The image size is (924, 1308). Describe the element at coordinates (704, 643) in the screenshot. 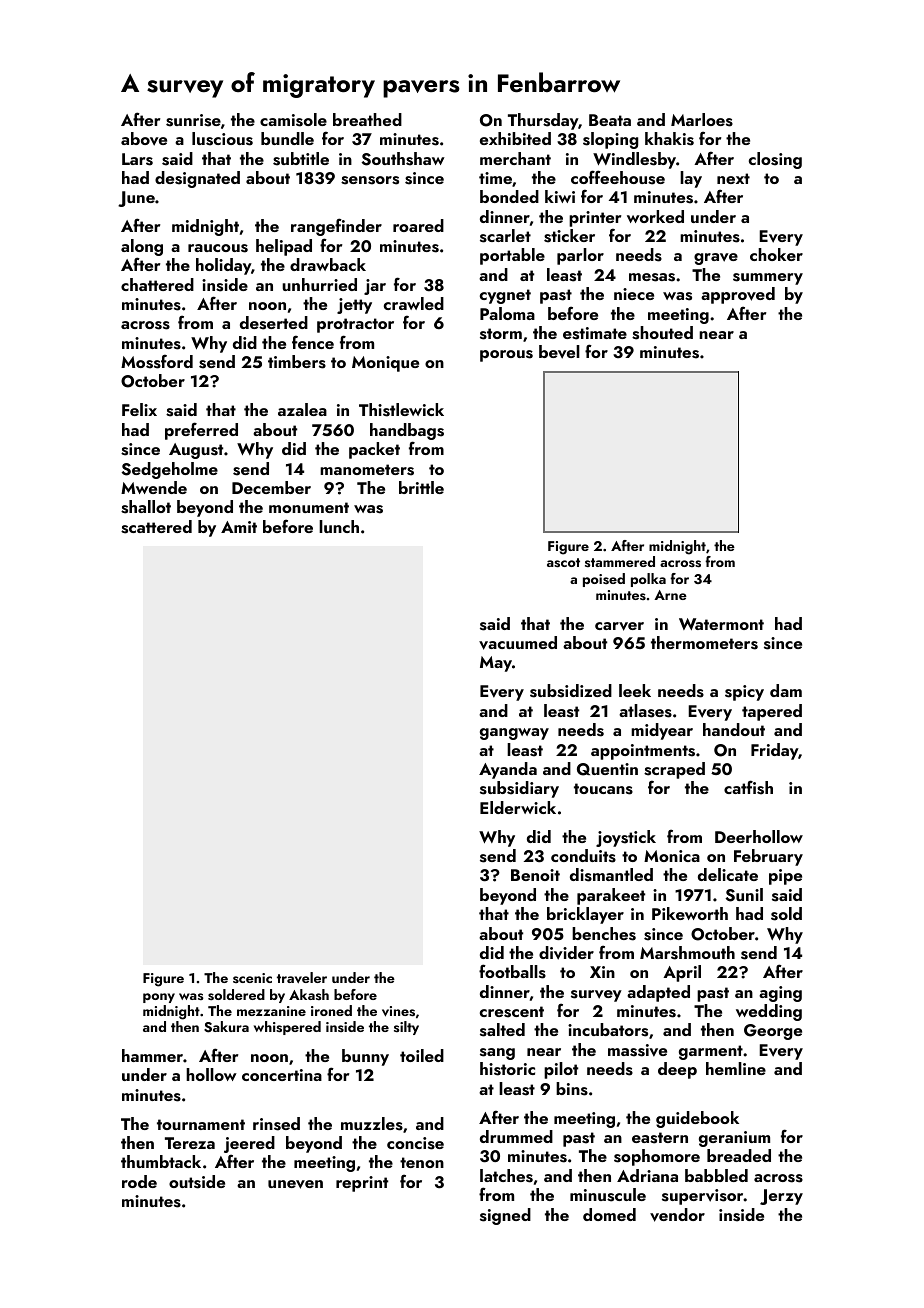

I see `thermometers` at that location.
